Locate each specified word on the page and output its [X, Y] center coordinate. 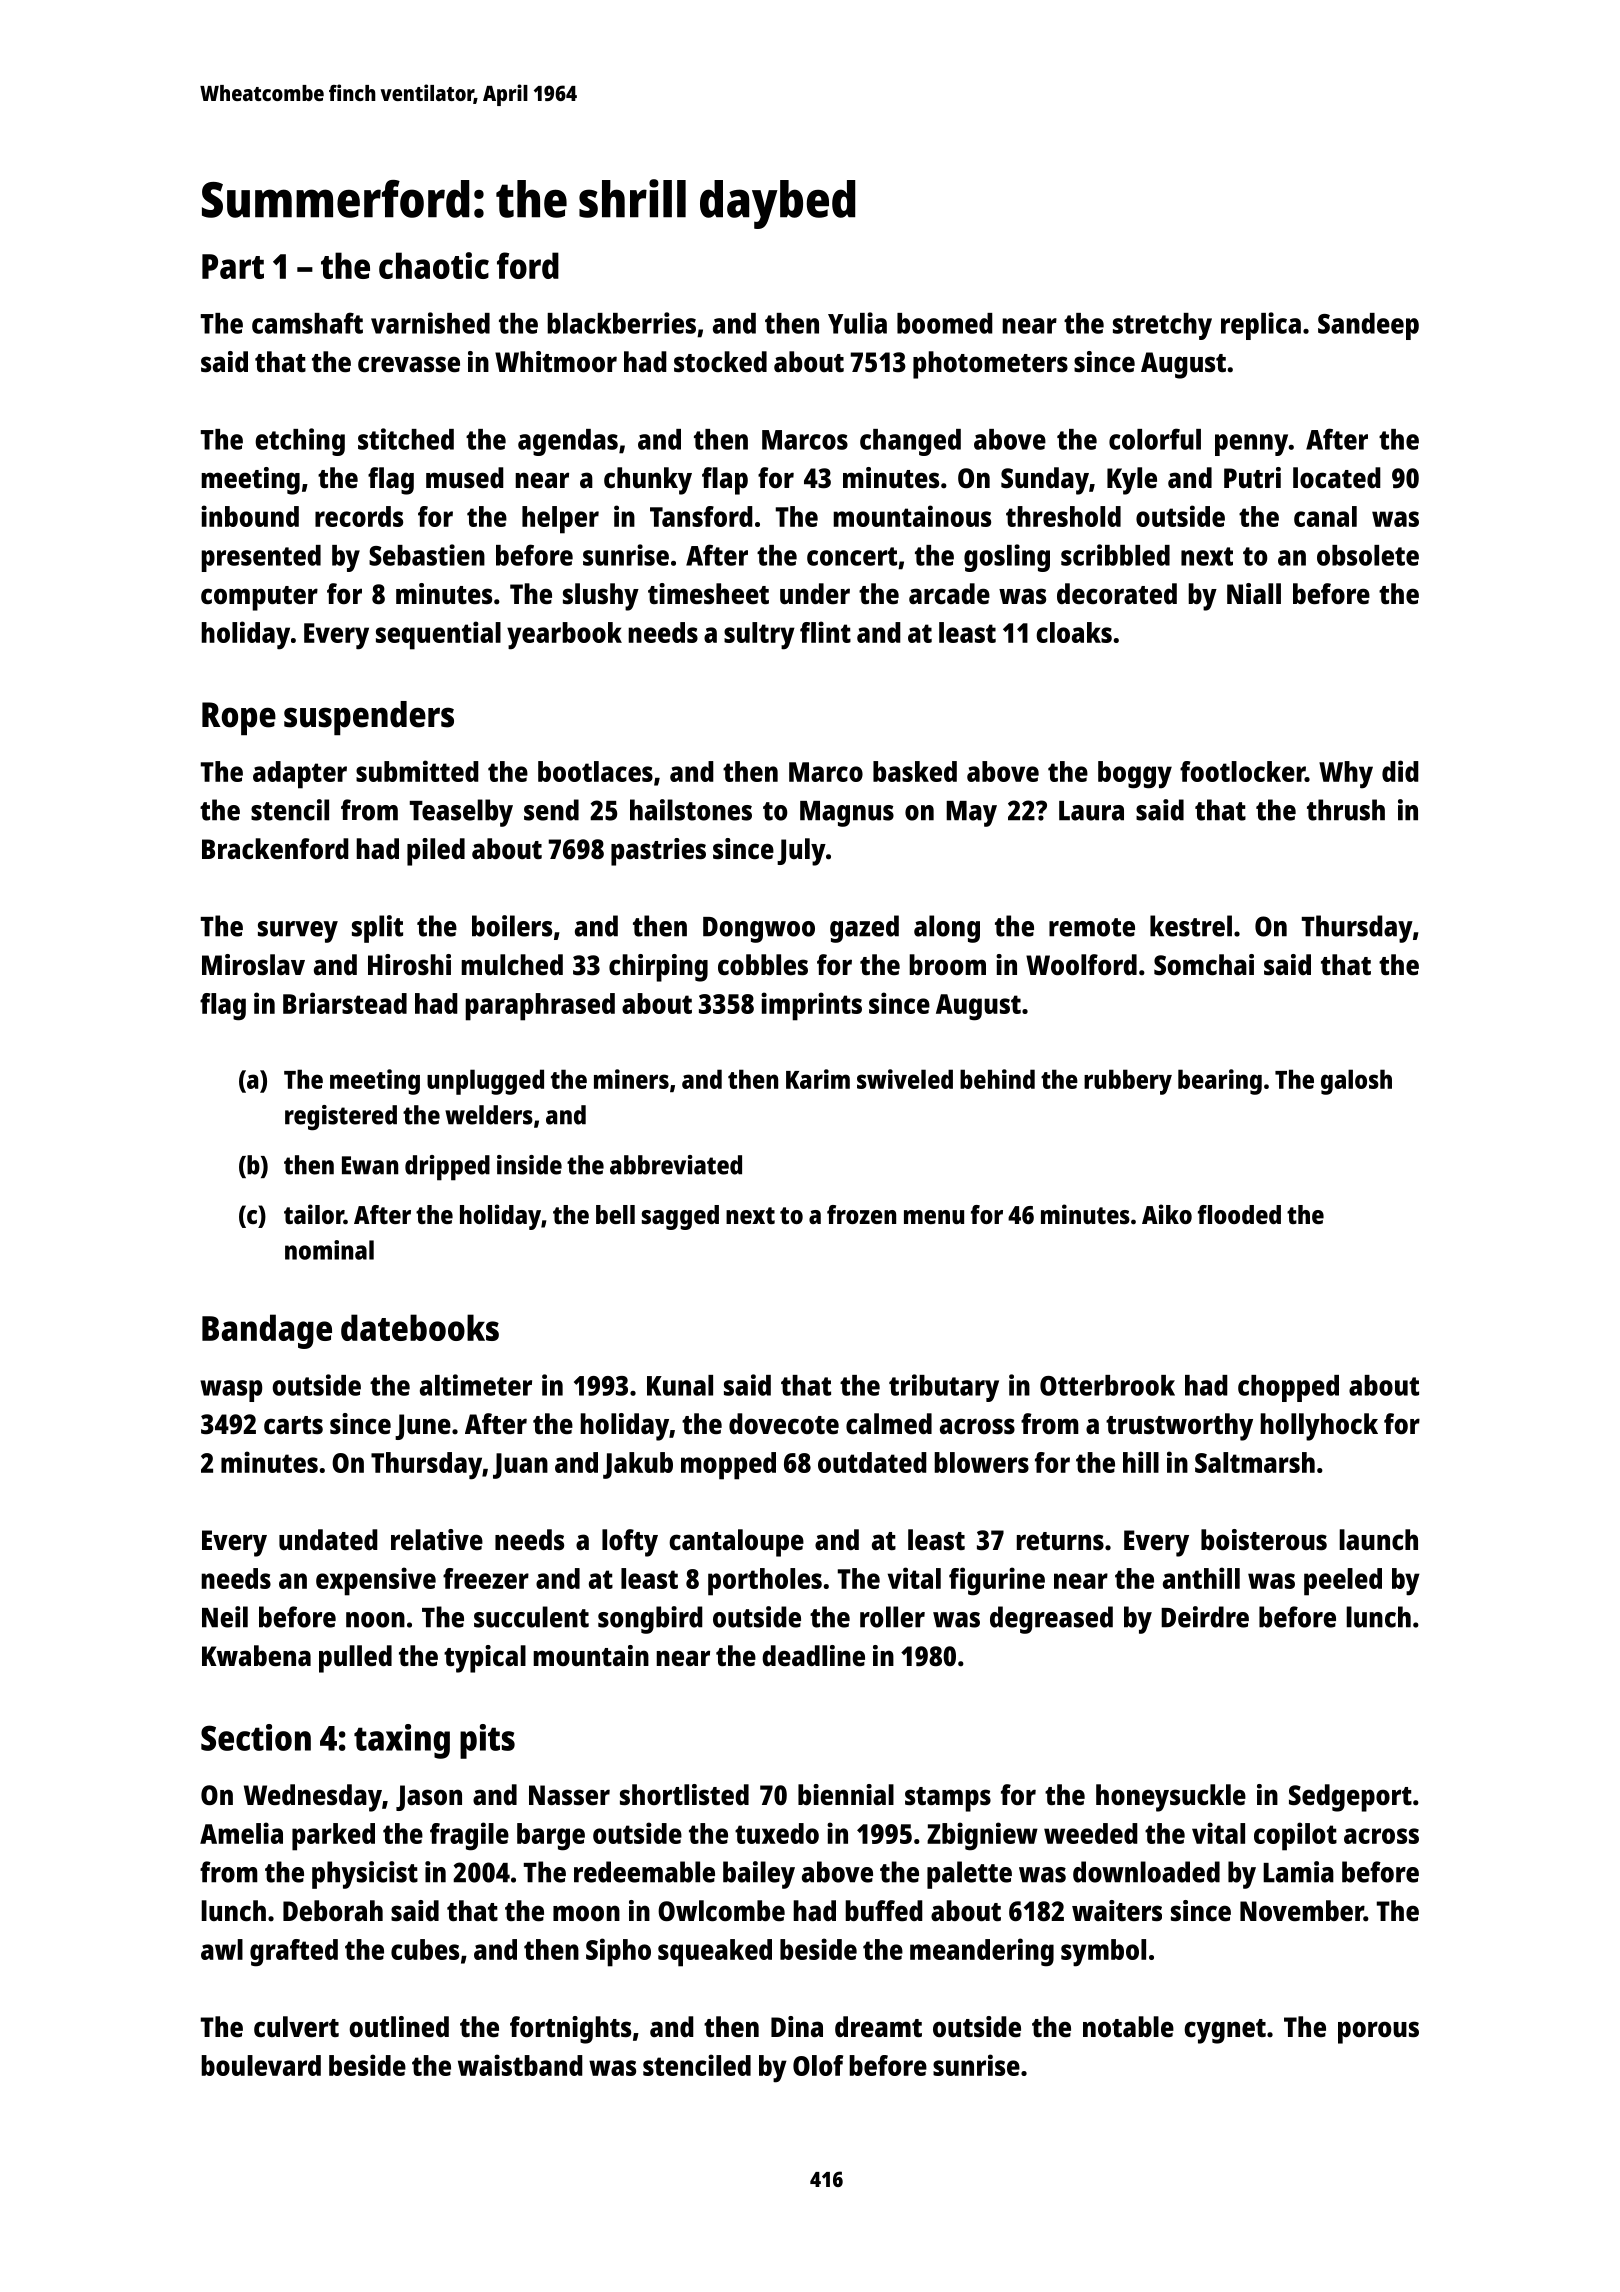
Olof [818, 2065]
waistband [520, 2065]
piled [436, 852]
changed [910, 442]
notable [1128, 2027]
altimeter [476, 1385]
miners [631, 1079]
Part [233, 266]
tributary [944, 1388]
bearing [1220, 1082]
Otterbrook [1107, 1385]
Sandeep [1368, 326]
